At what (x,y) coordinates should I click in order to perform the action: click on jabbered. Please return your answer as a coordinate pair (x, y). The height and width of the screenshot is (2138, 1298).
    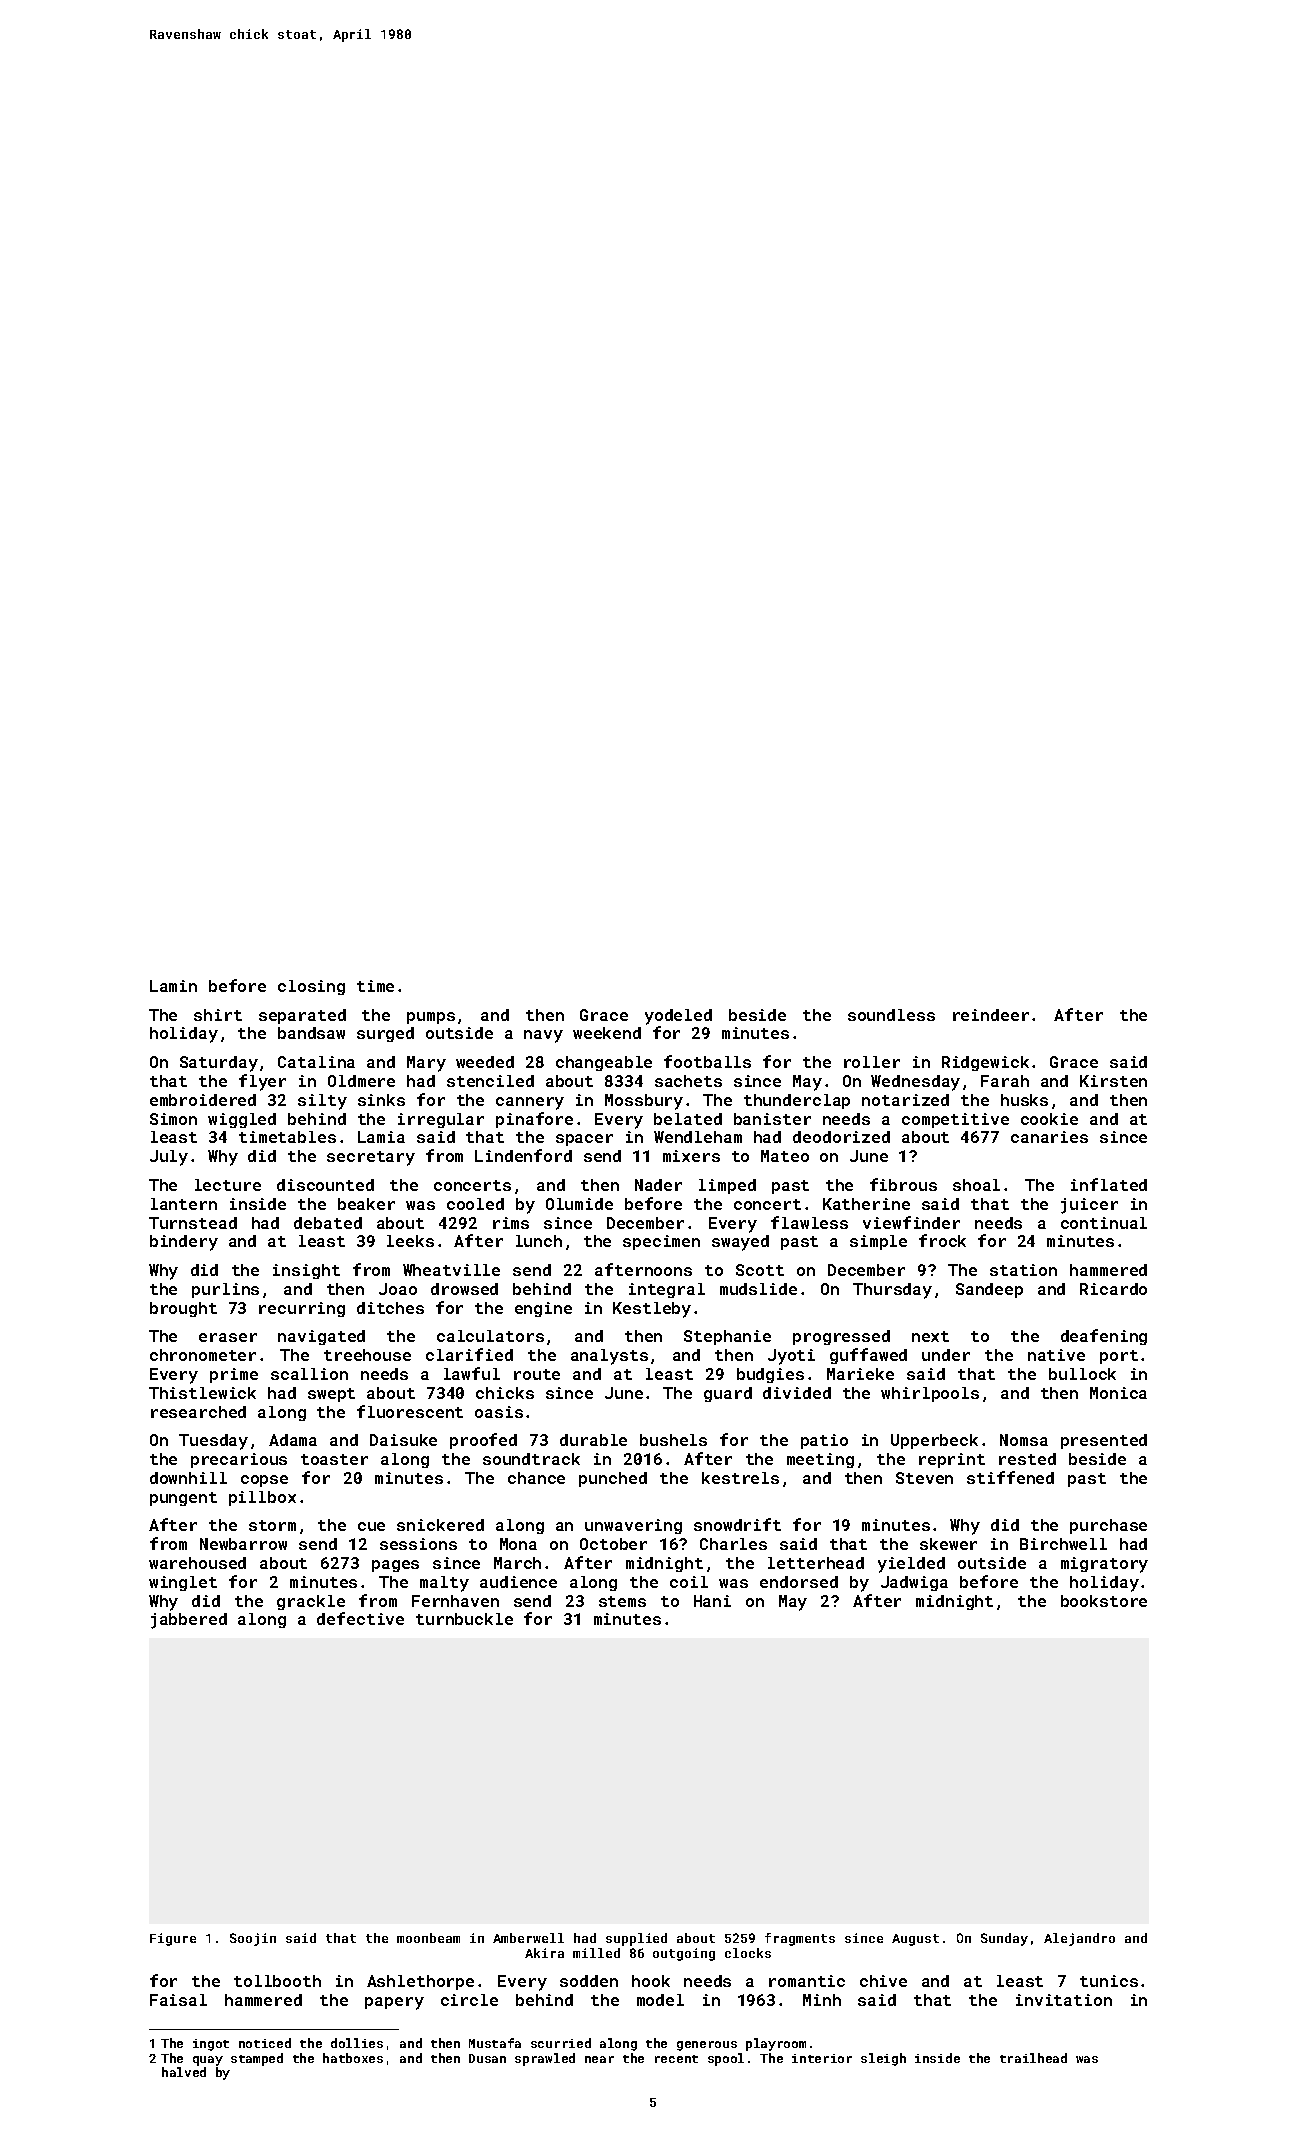
    Looking at the image, I should click on (189, 1621).
